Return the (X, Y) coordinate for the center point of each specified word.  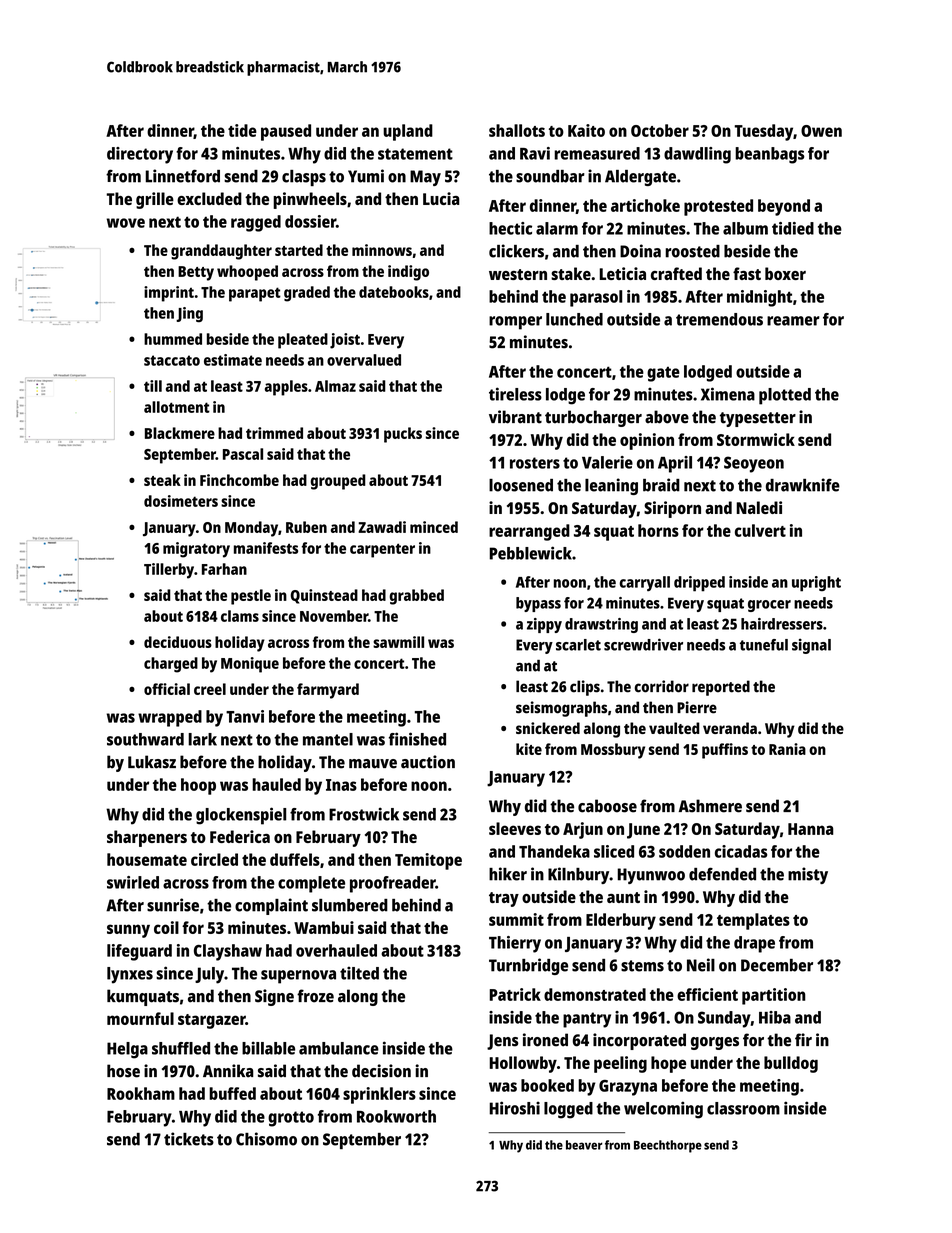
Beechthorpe (668, 1146)
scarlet (578, 645)
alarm (557, 228)
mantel (328, 739)
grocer (769, 606)
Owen (821, 131)
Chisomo (266, 1139)
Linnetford (182, 176)
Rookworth (396, 1116)
